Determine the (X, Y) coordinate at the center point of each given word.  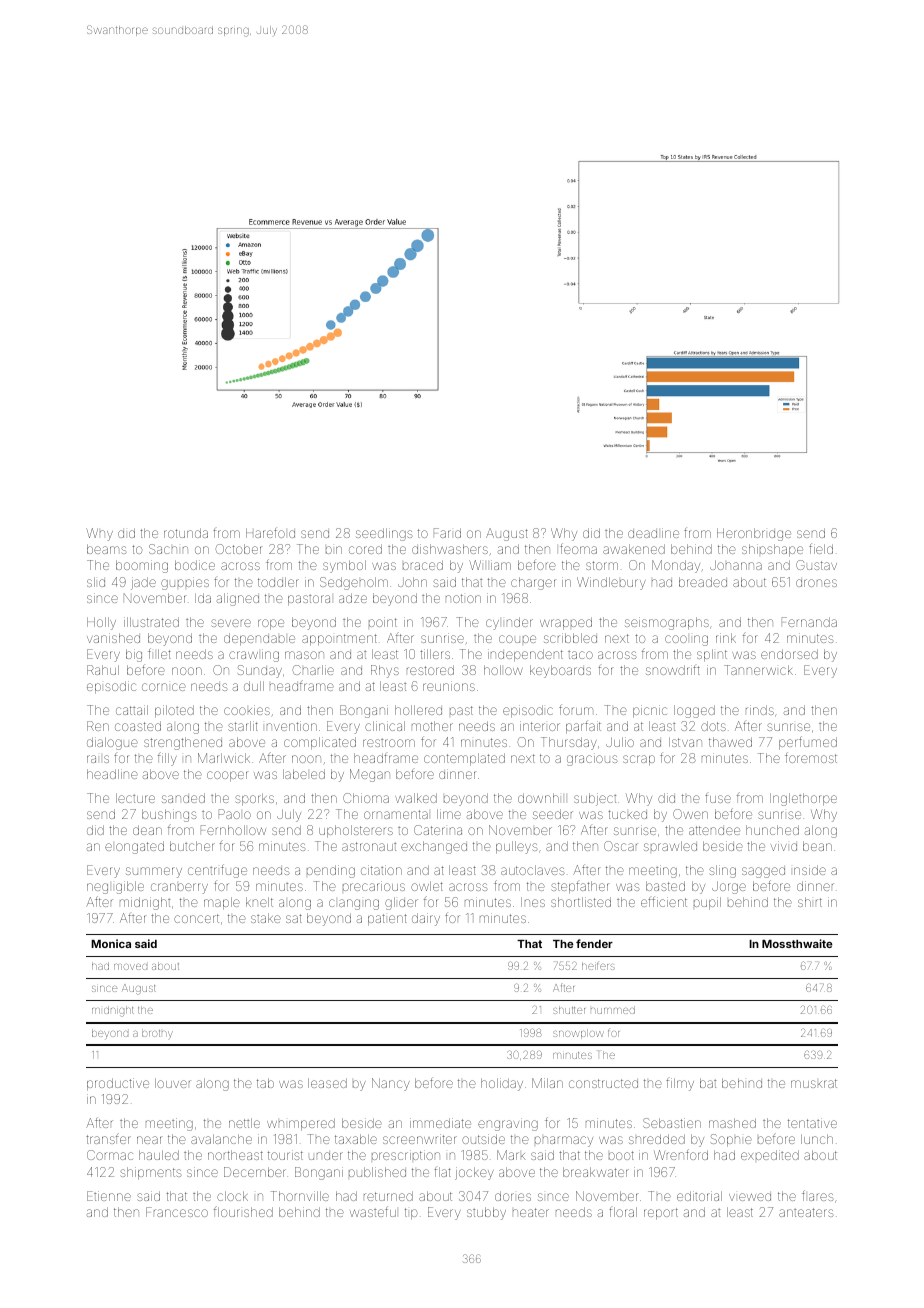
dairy (426, 919)
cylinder (509, 623)
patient (387, 919)
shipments (151, 1173)
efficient (664, 902)
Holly (101, 623)
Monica (111, 943)
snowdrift (673, 670)
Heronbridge (754, 534)
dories (513, 1196)
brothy (157, 1034)
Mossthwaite (797, 943)
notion (463, 598)
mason (304, 655)
